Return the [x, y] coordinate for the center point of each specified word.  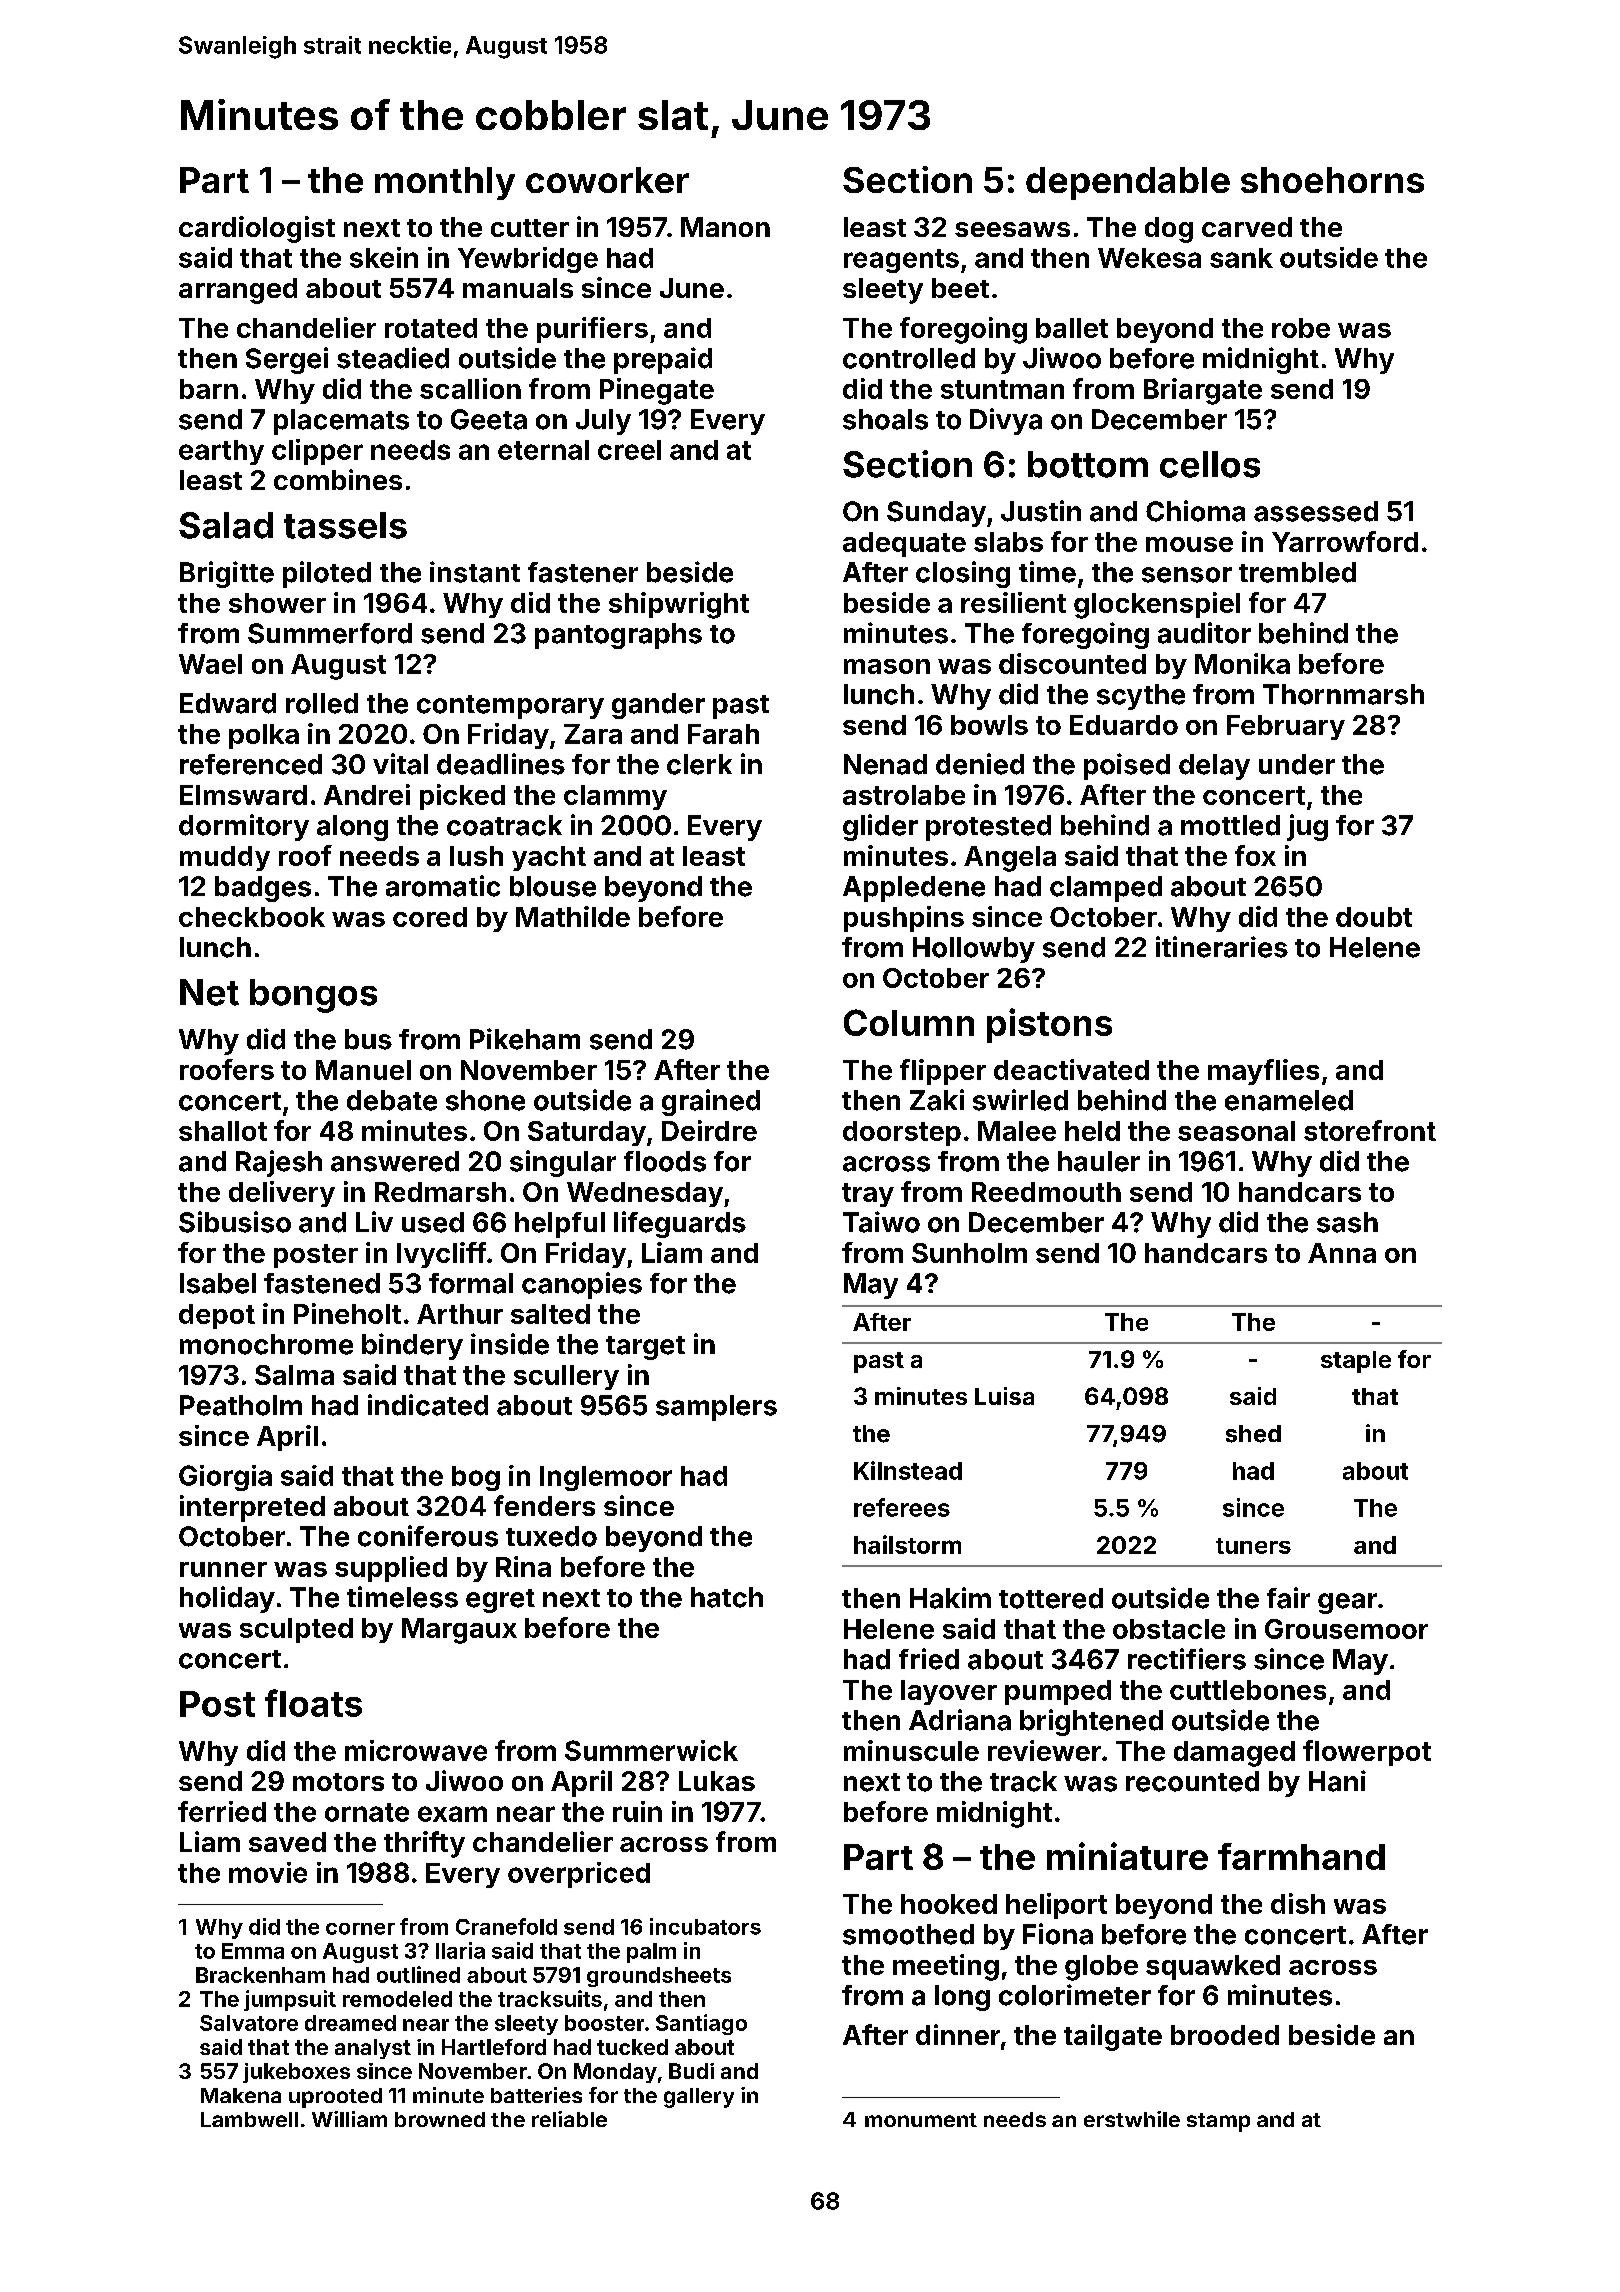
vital [400, 764]
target [645, 1348]
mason [887, 666]
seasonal [1236, 1131]
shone [485, 1100]
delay [1214, 767]
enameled [1289, 1100]
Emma [253, 1951]
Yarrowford [1345, 541]
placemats [341, 422]
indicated [428, 1405]
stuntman [1002, 389]
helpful [560, 1225]
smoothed [908, 1934]
